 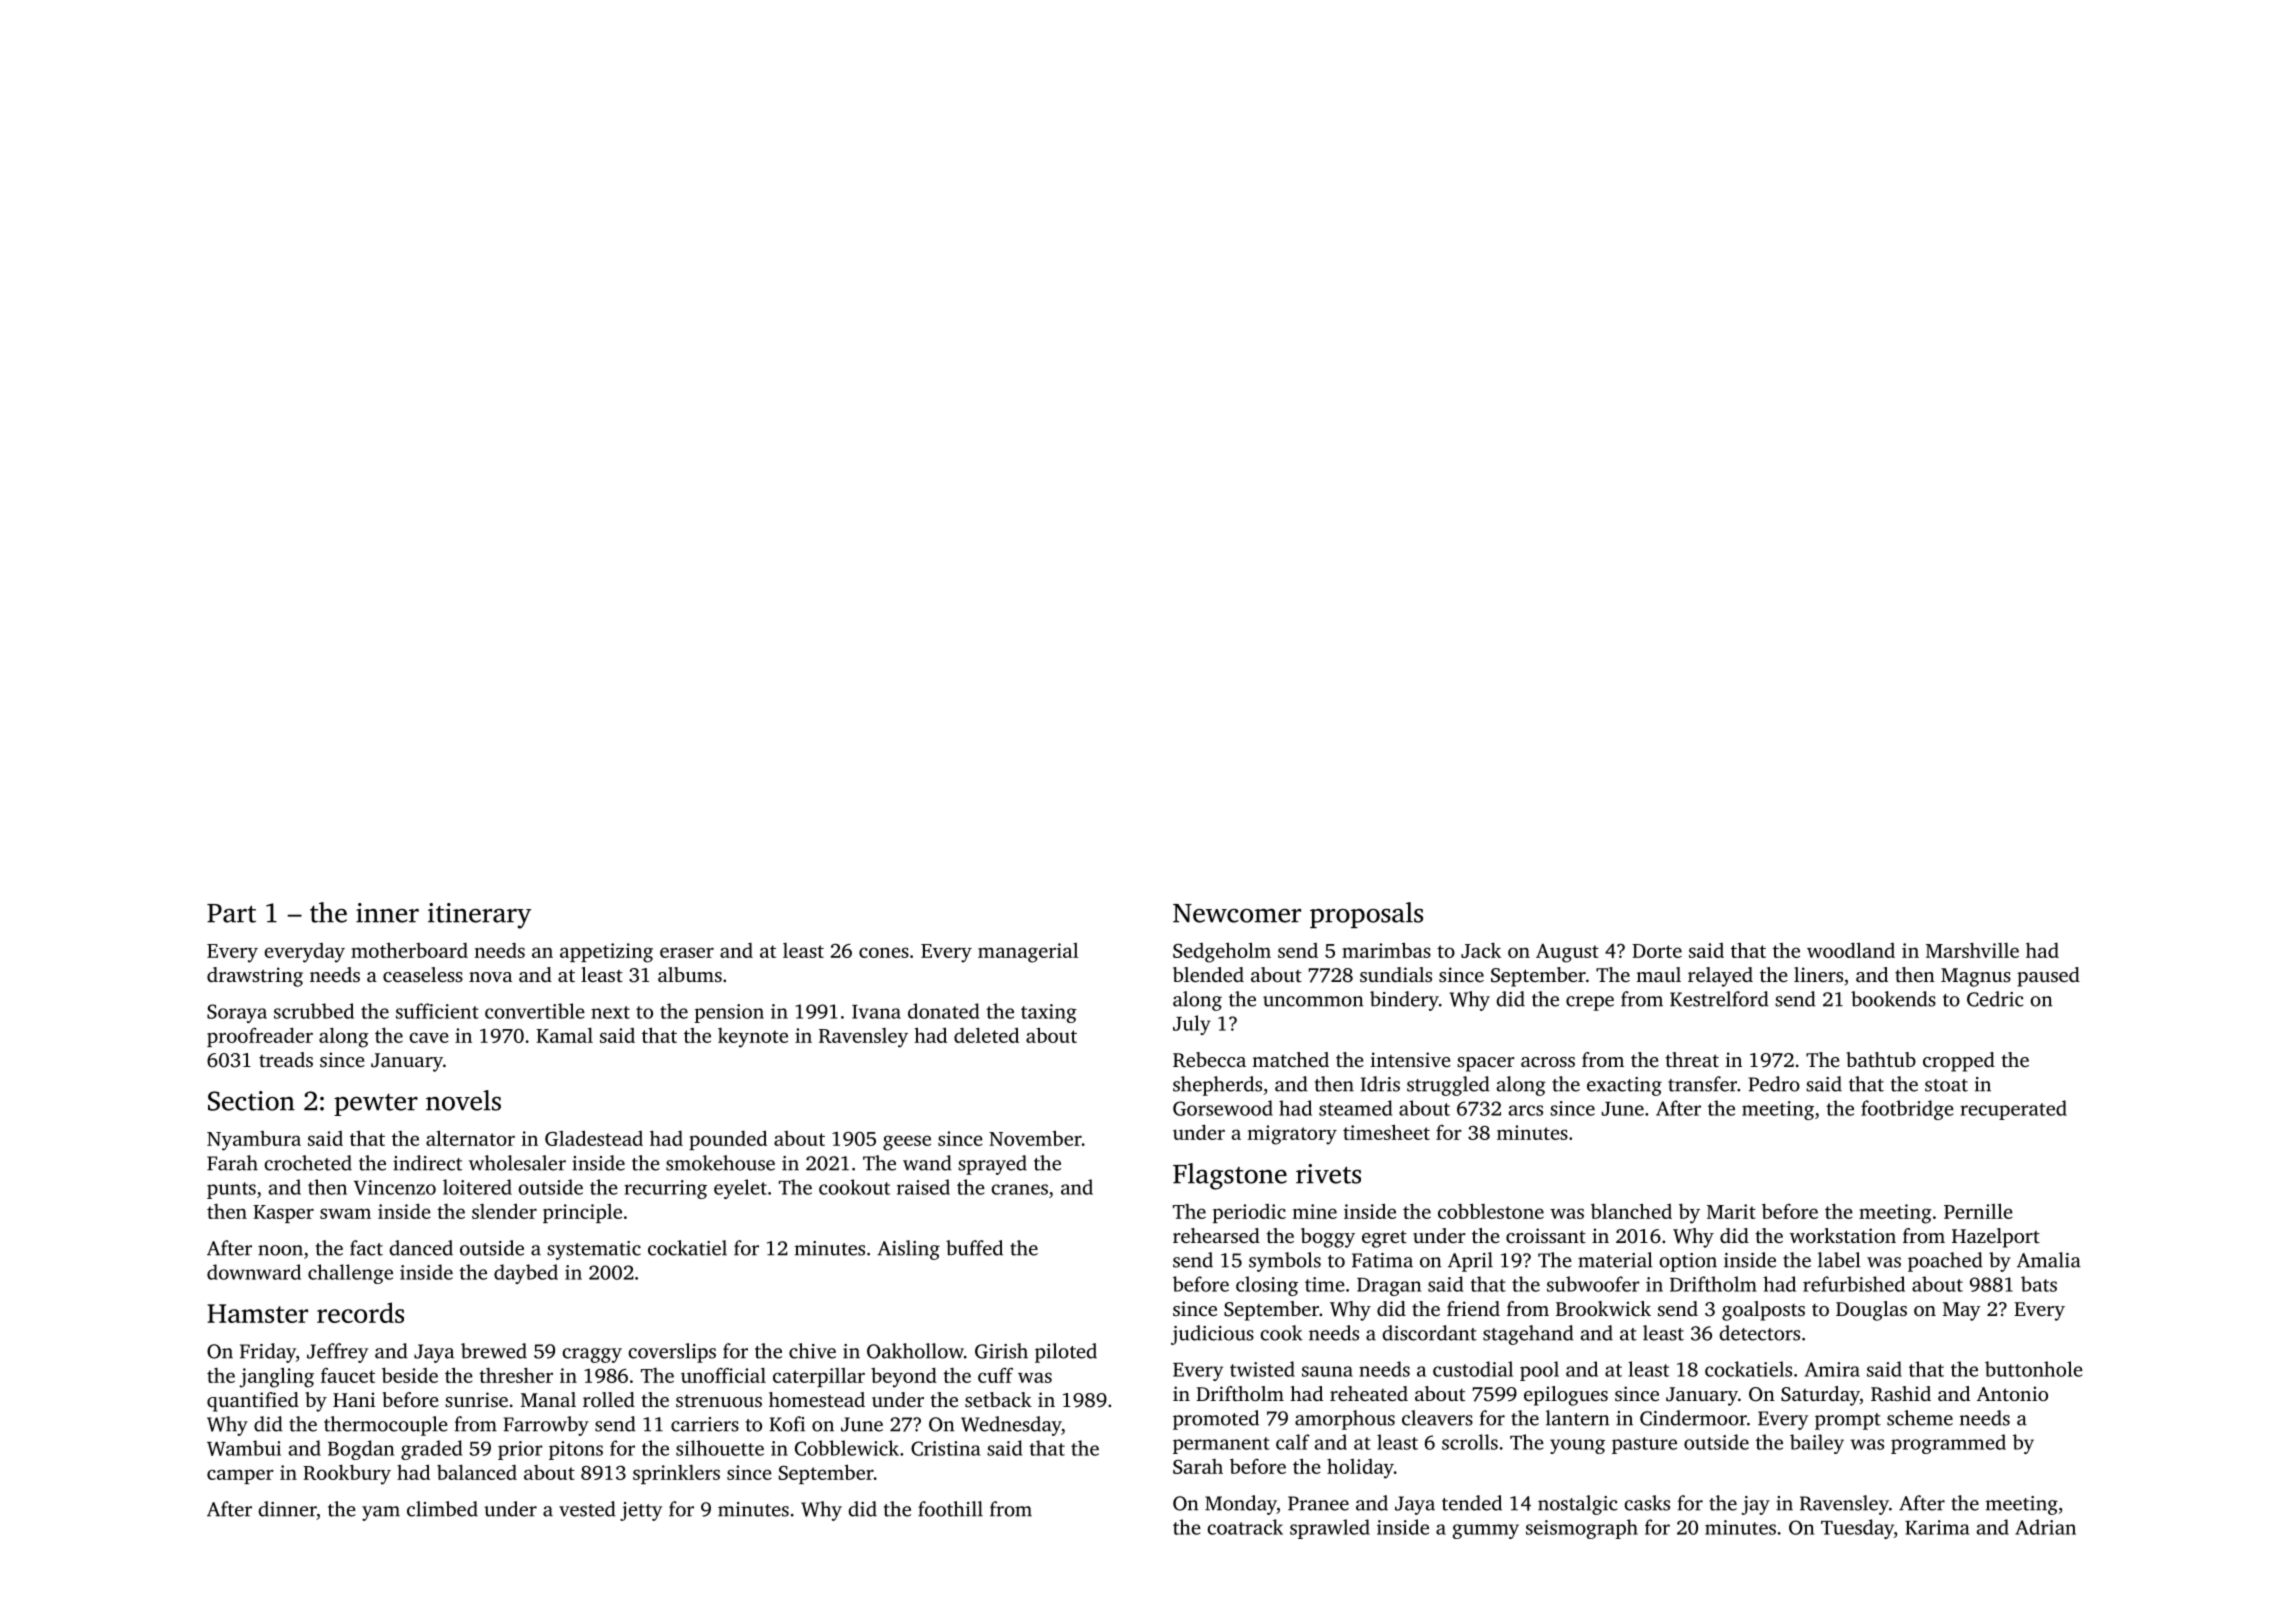 I want to click on jetty, so click(x=641, y=1511).
